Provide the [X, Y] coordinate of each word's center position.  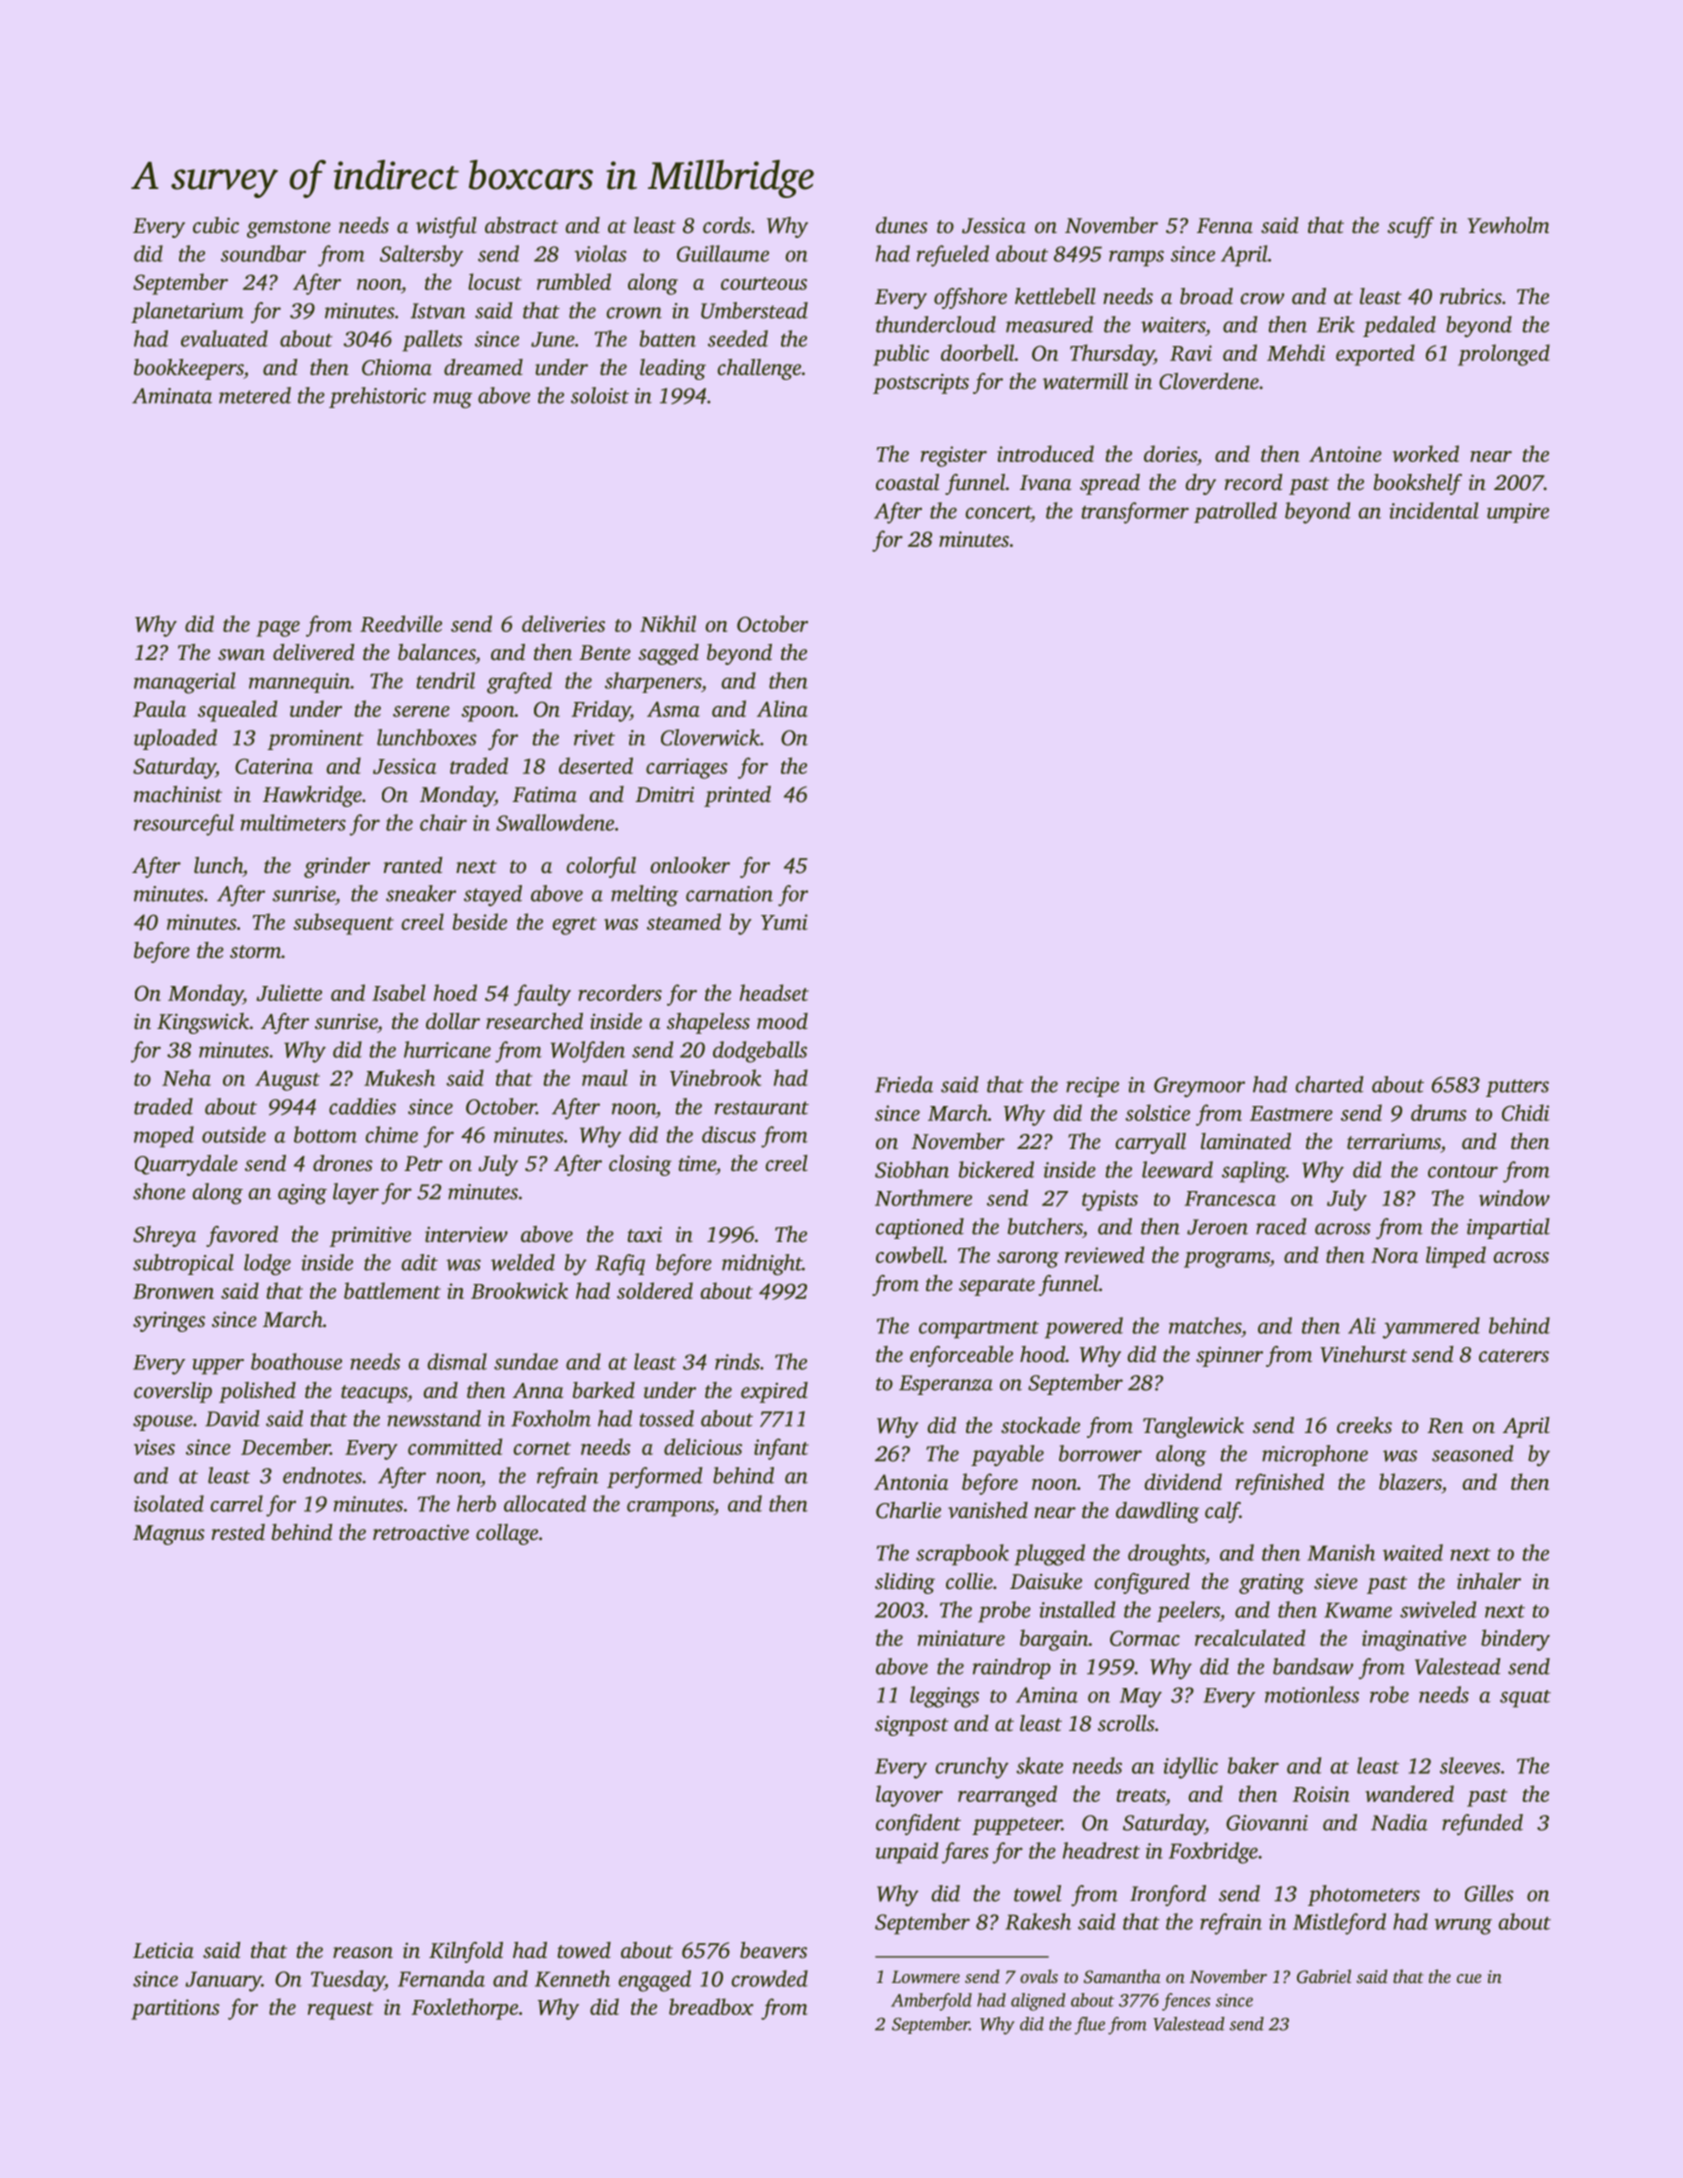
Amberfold [931, 2002]
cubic [216, 225]
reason [363, 1952]
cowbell [909, 1254]
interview [466, 1235]
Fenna [1225, 225]
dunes [902, 225]
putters [1517, 1088]
